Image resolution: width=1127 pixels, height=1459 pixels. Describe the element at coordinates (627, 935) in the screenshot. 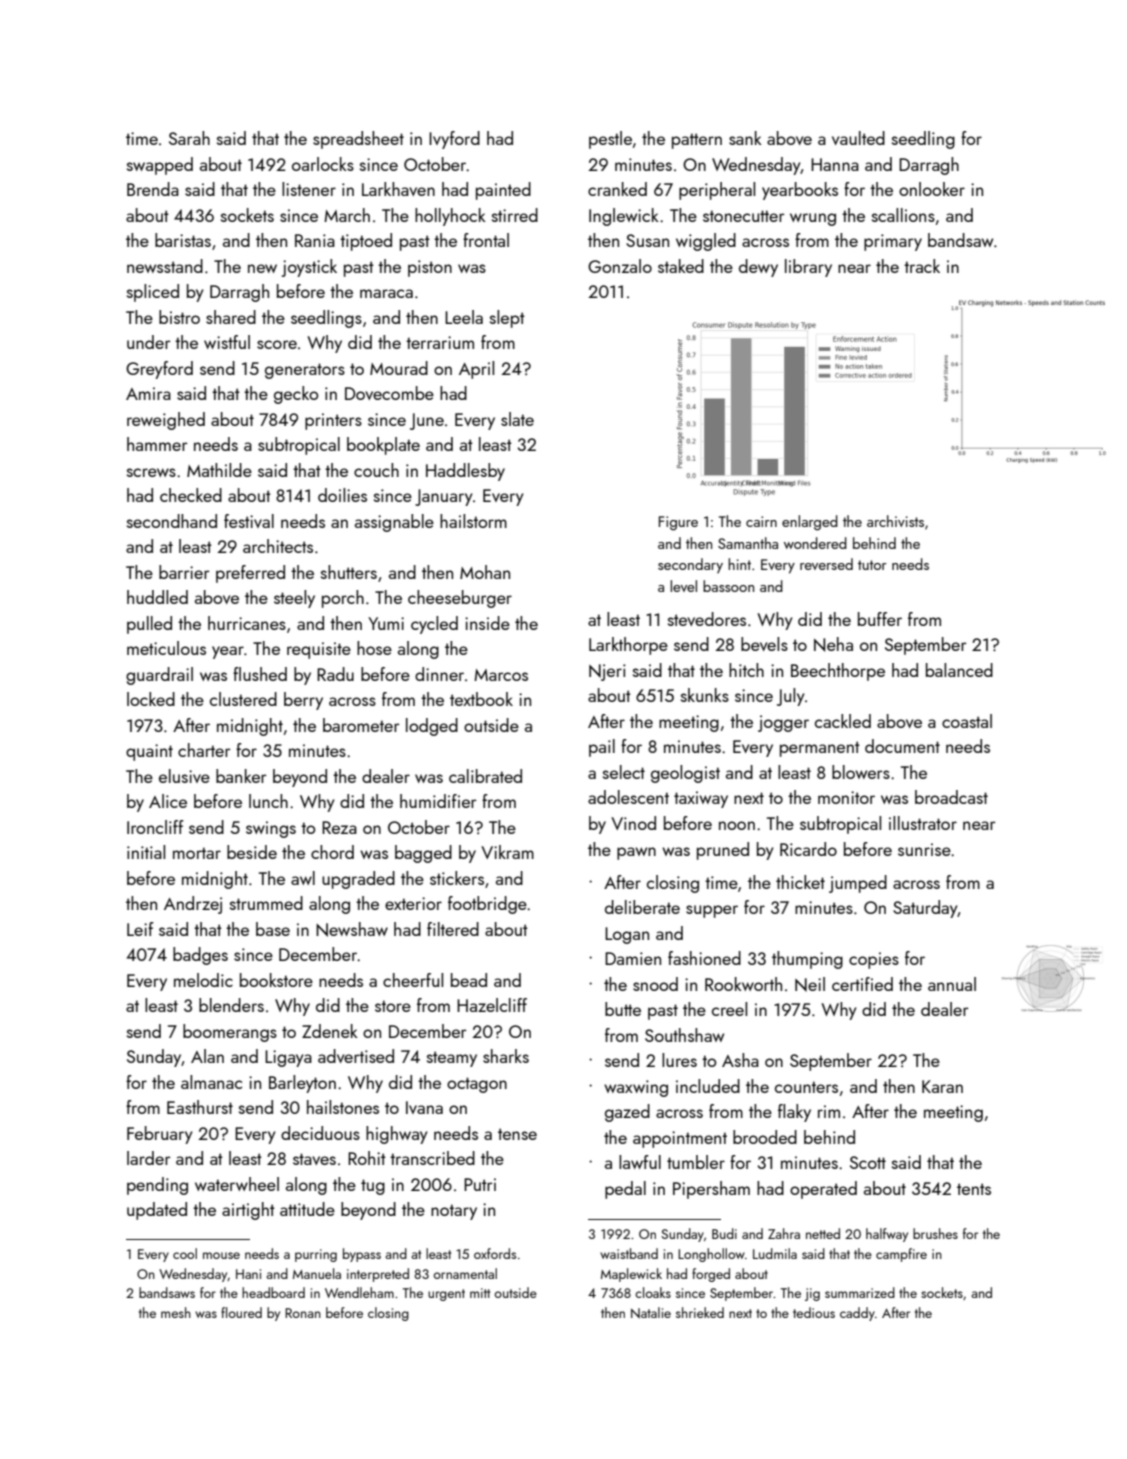

I see `Logan` at that location.
